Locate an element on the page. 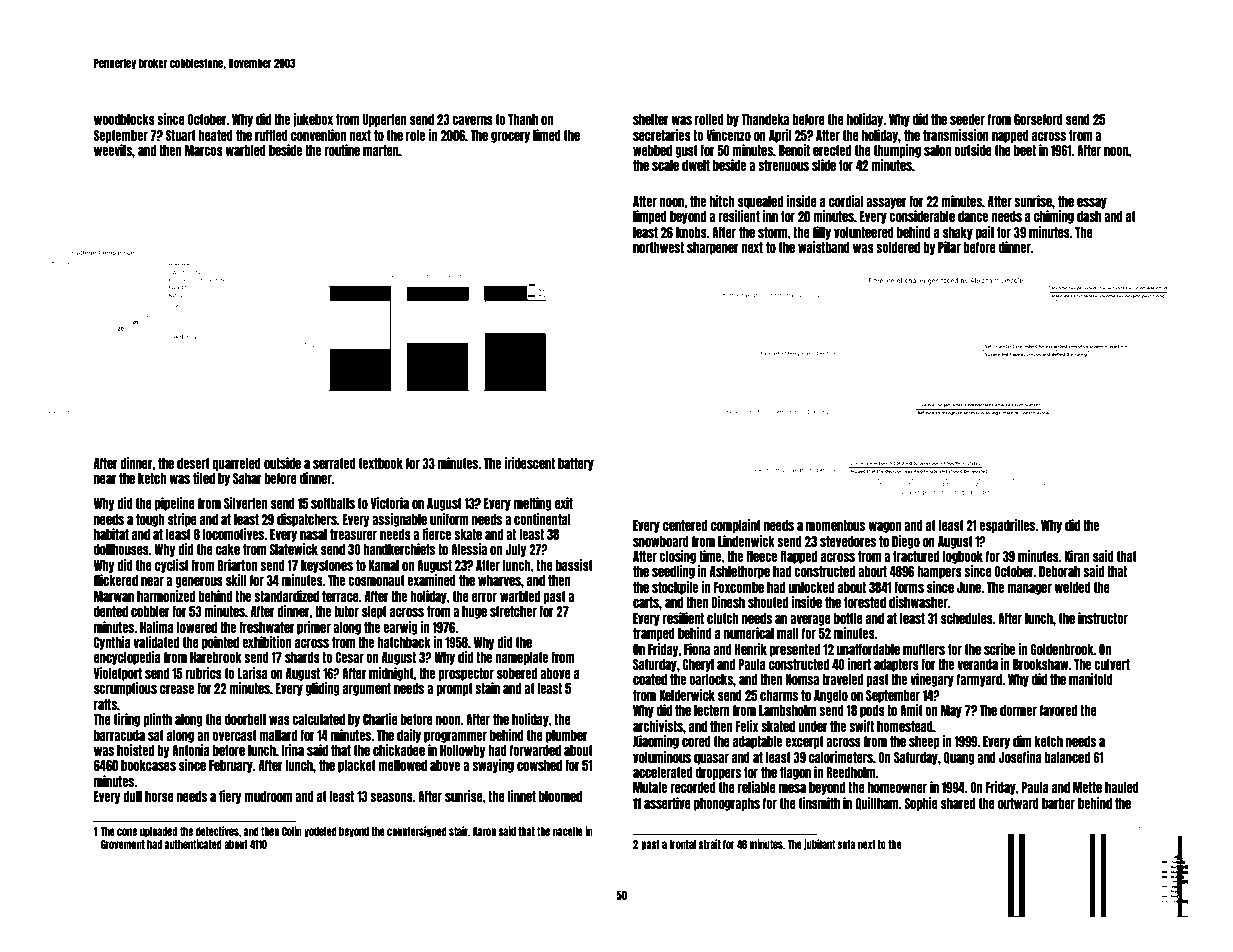 The image size is (1233, 952). sharpener is located at coordinates (713, 248).
